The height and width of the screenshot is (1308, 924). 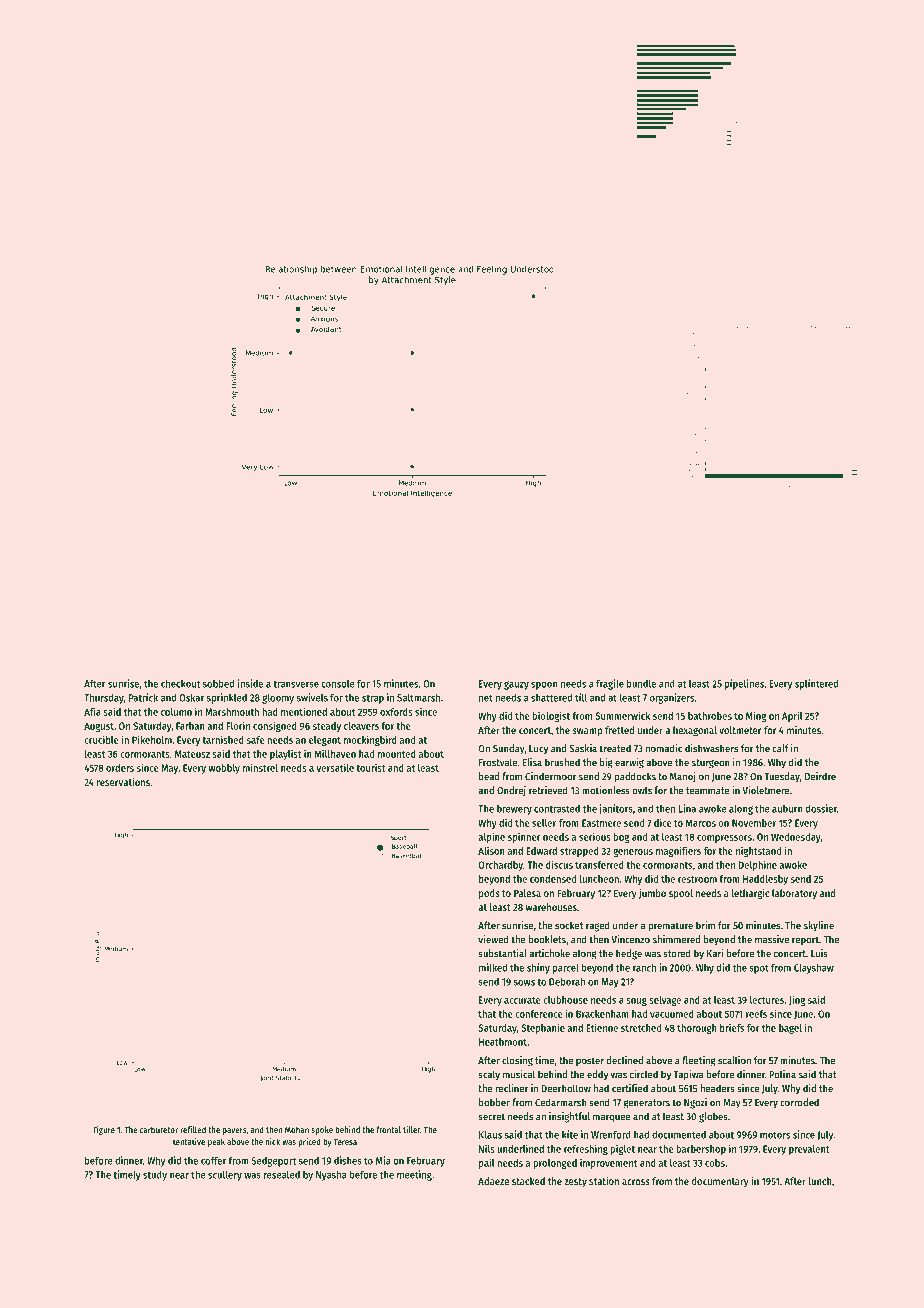 I want to click on sows, so click(x=524, y=983).
